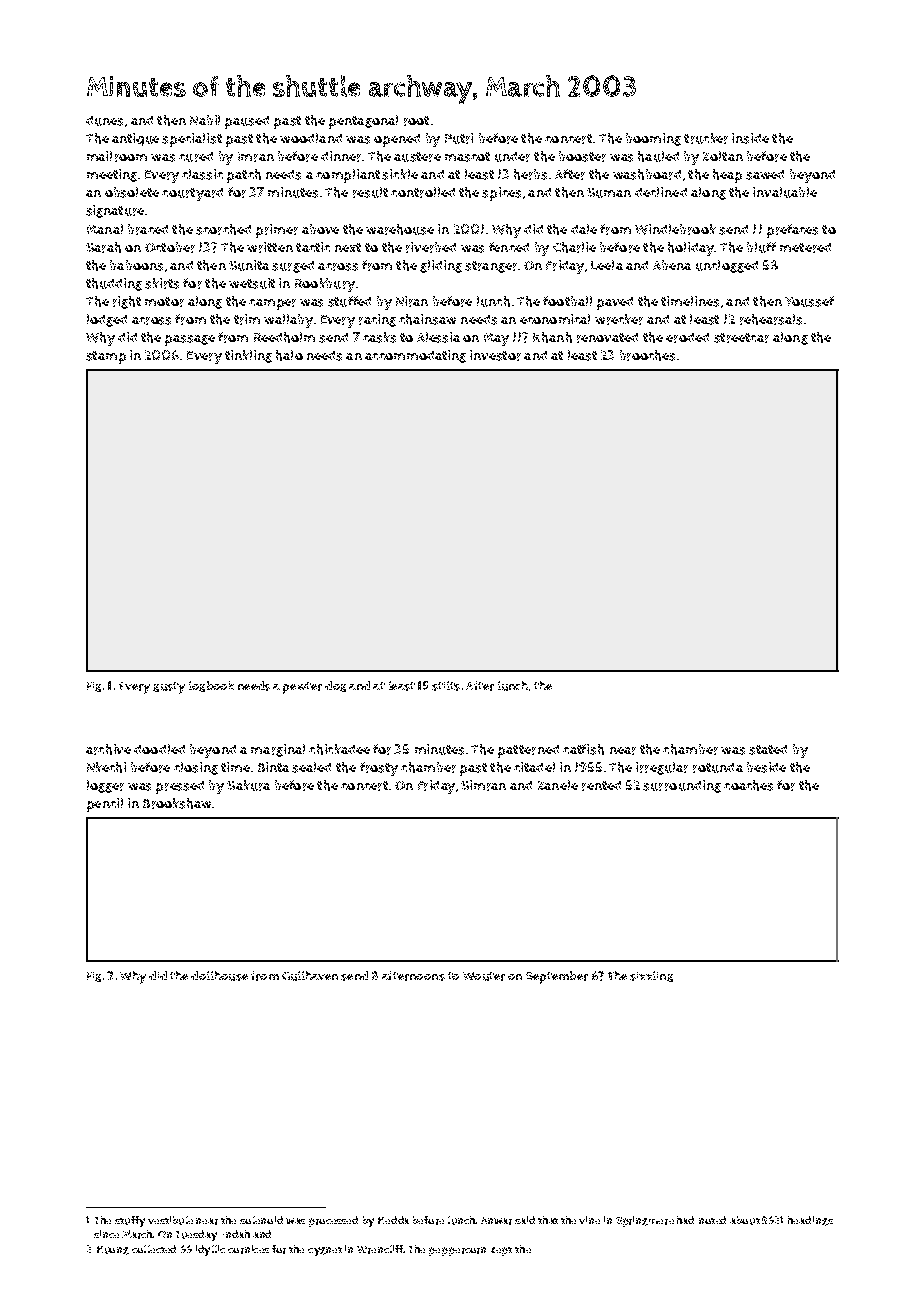  I want to click on Nabil, so click(205, 120).
